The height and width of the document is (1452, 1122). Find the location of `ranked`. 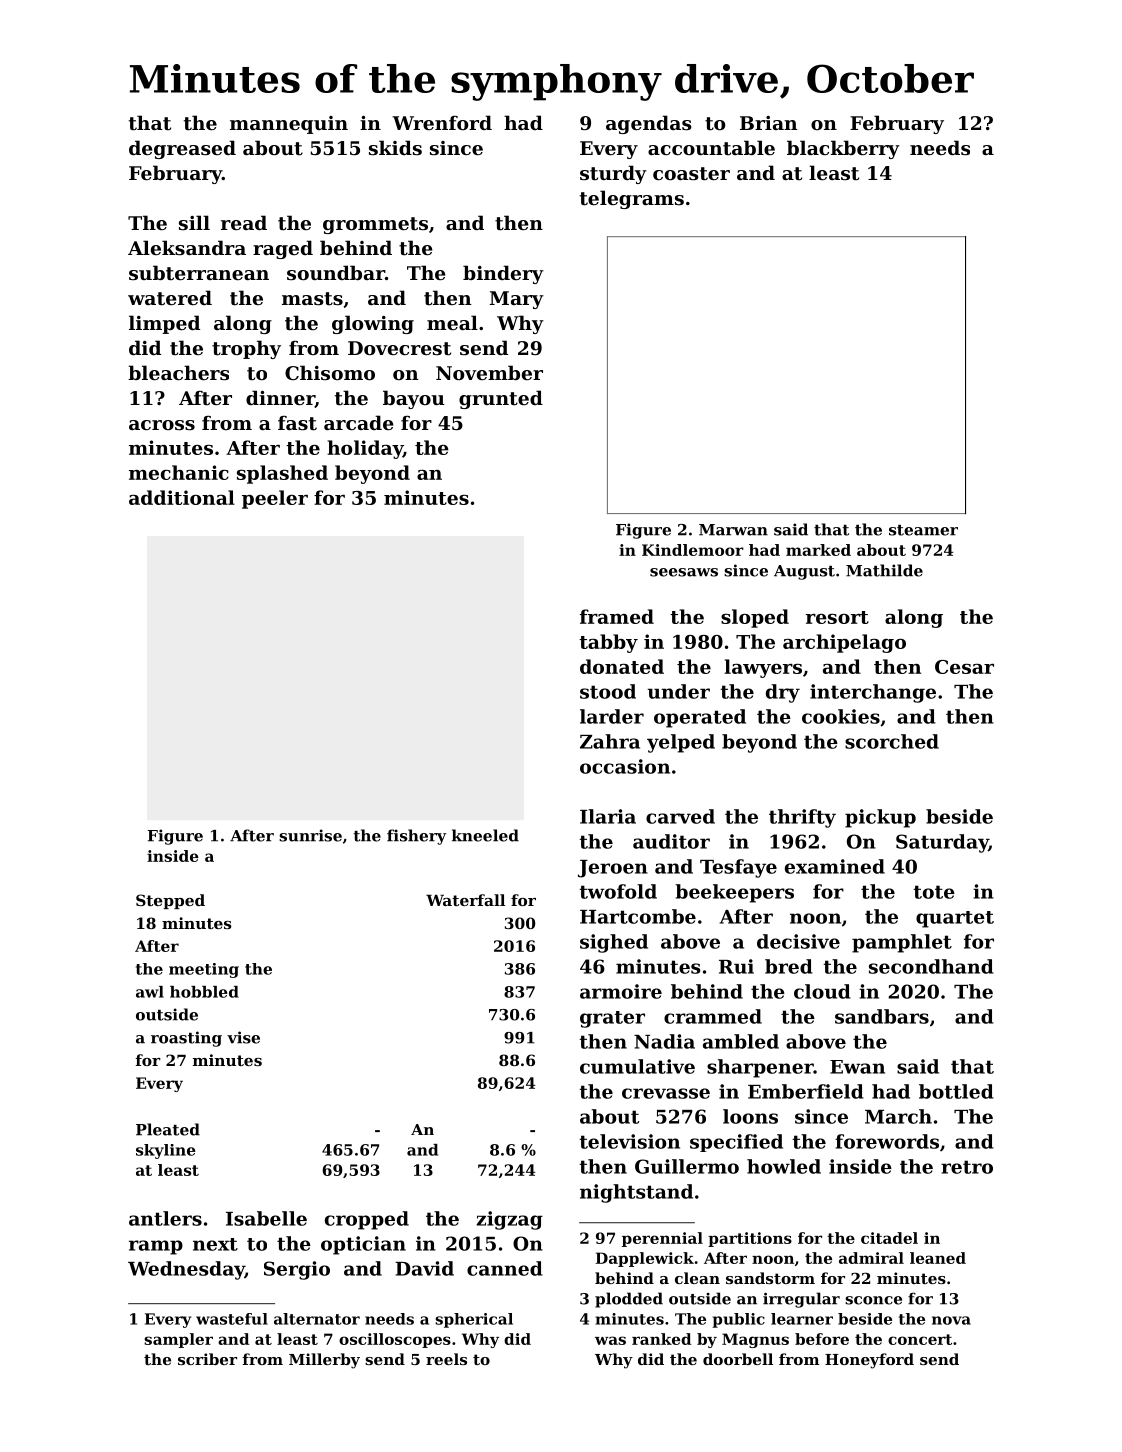

ranked is located at coordinates (661, 1339).
